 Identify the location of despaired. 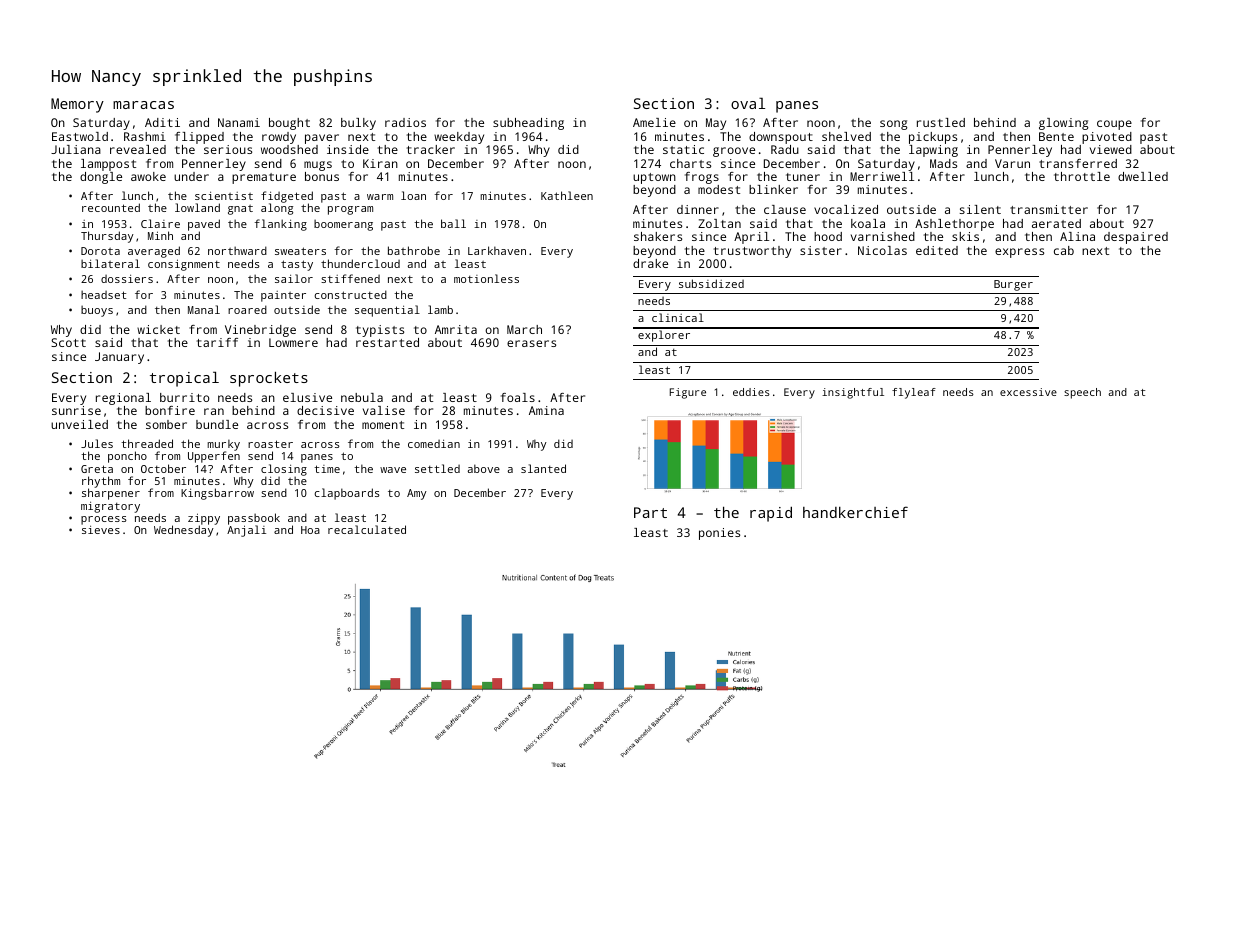
(1136, 238).
